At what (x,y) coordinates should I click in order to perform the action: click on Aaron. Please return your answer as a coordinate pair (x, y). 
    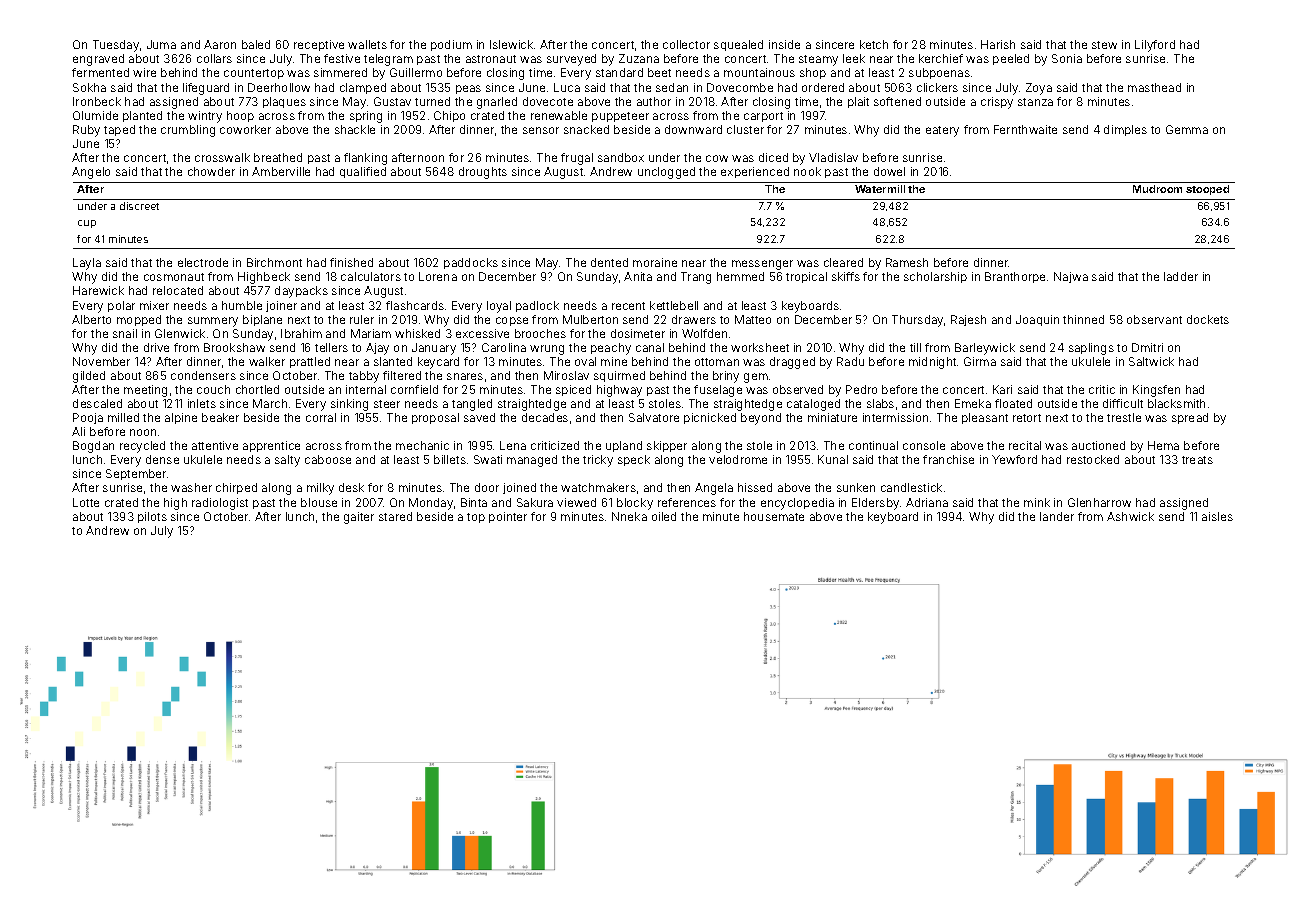
    Looking at the image, I should click on (220, 44).
